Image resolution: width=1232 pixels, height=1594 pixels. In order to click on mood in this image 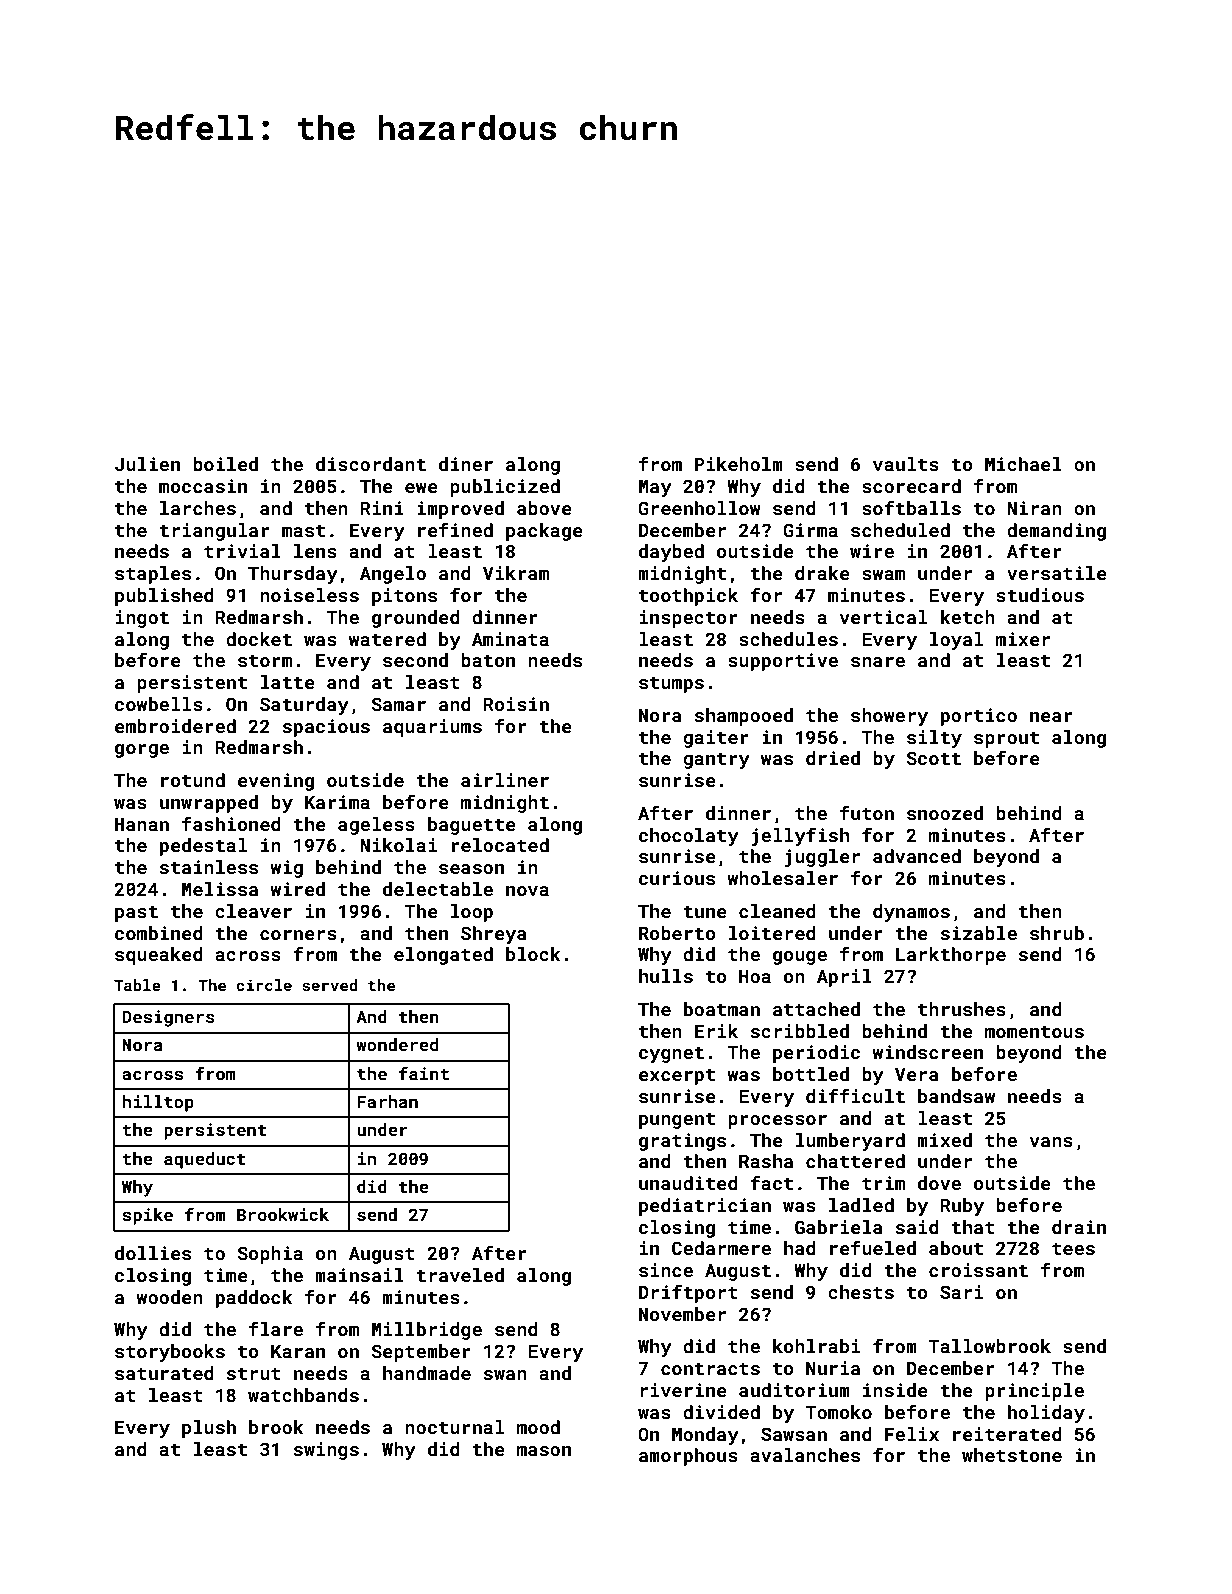, I will do `click(538, 1427)`.
